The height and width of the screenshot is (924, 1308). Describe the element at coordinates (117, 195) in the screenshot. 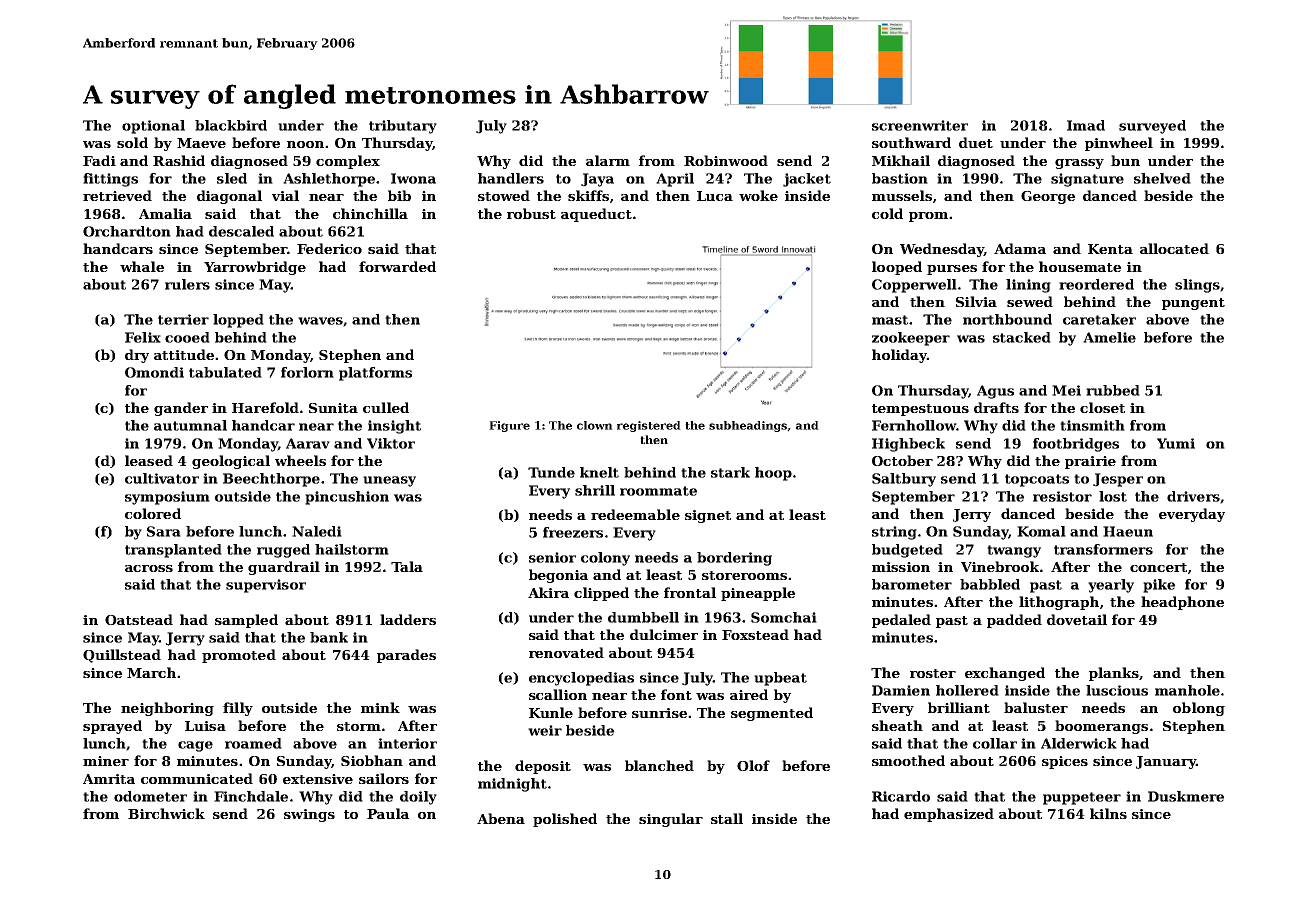

I see `retrieved` at that location.
